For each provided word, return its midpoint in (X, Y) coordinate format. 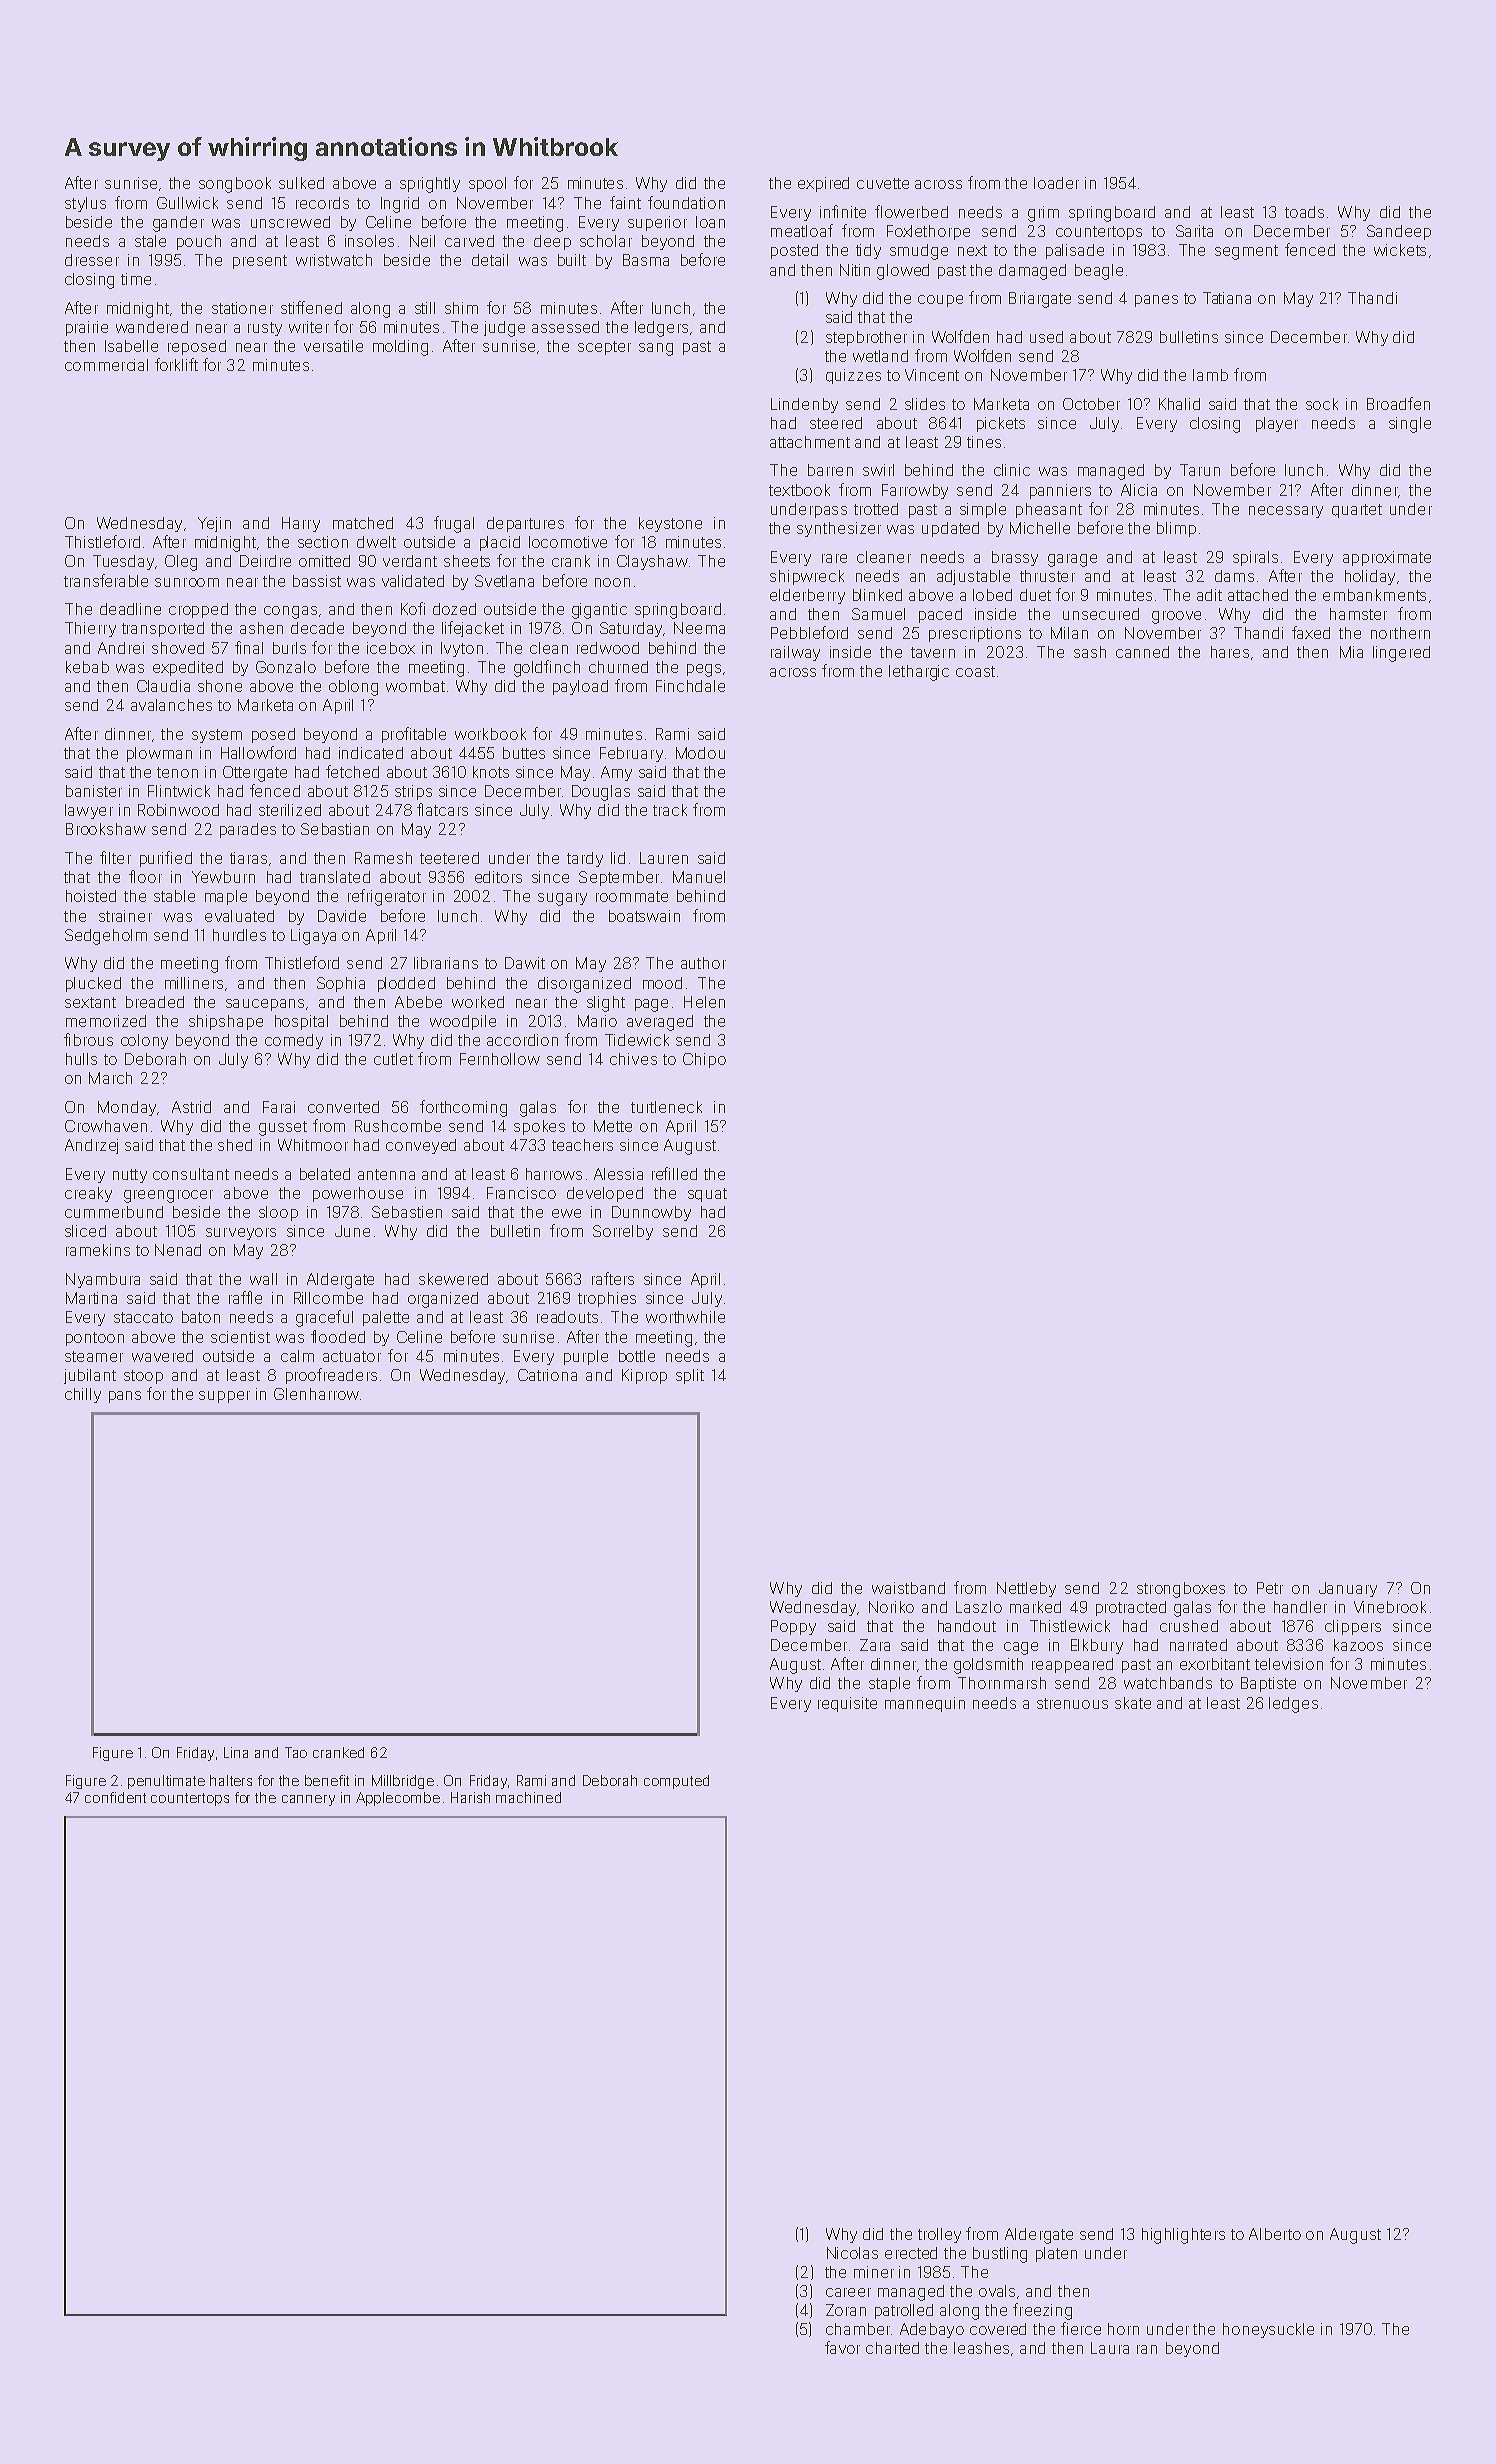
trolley (939, 2235)
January (1348, 1589)
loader (1056, 183)
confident (115, 1797)
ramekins (98, 1250)
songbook (235, 185)
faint (625, 202)
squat (707, 1195)
